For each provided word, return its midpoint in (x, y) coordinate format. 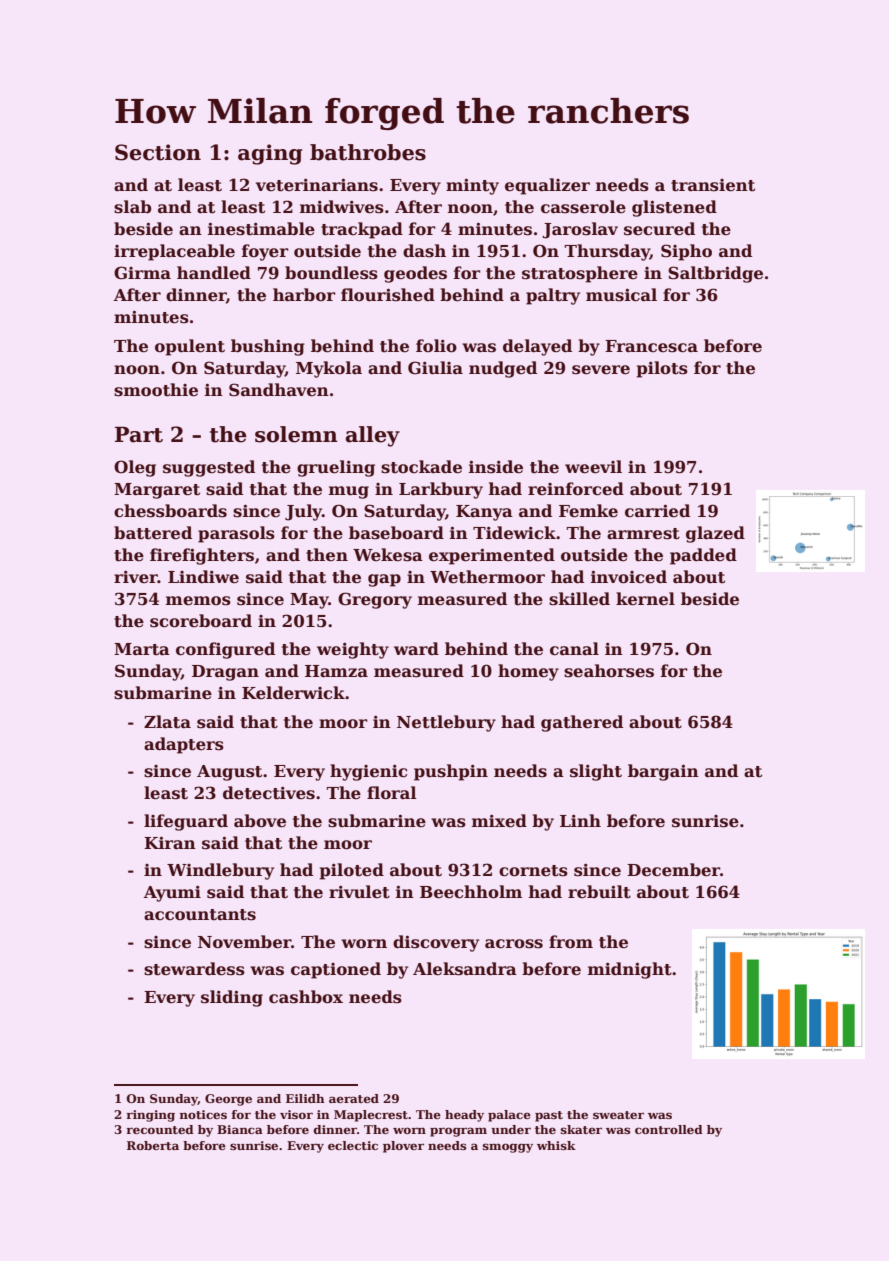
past (549, 1116)
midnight (630, 970)
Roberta (153, 1145)
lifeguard (186, 822)
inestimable (261, 229)
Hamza (336, 671)
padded (703, 556)
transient (713, 185)
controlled (669, 1129)
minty (472, 186)
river (136, 577)
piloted (351, 871)
